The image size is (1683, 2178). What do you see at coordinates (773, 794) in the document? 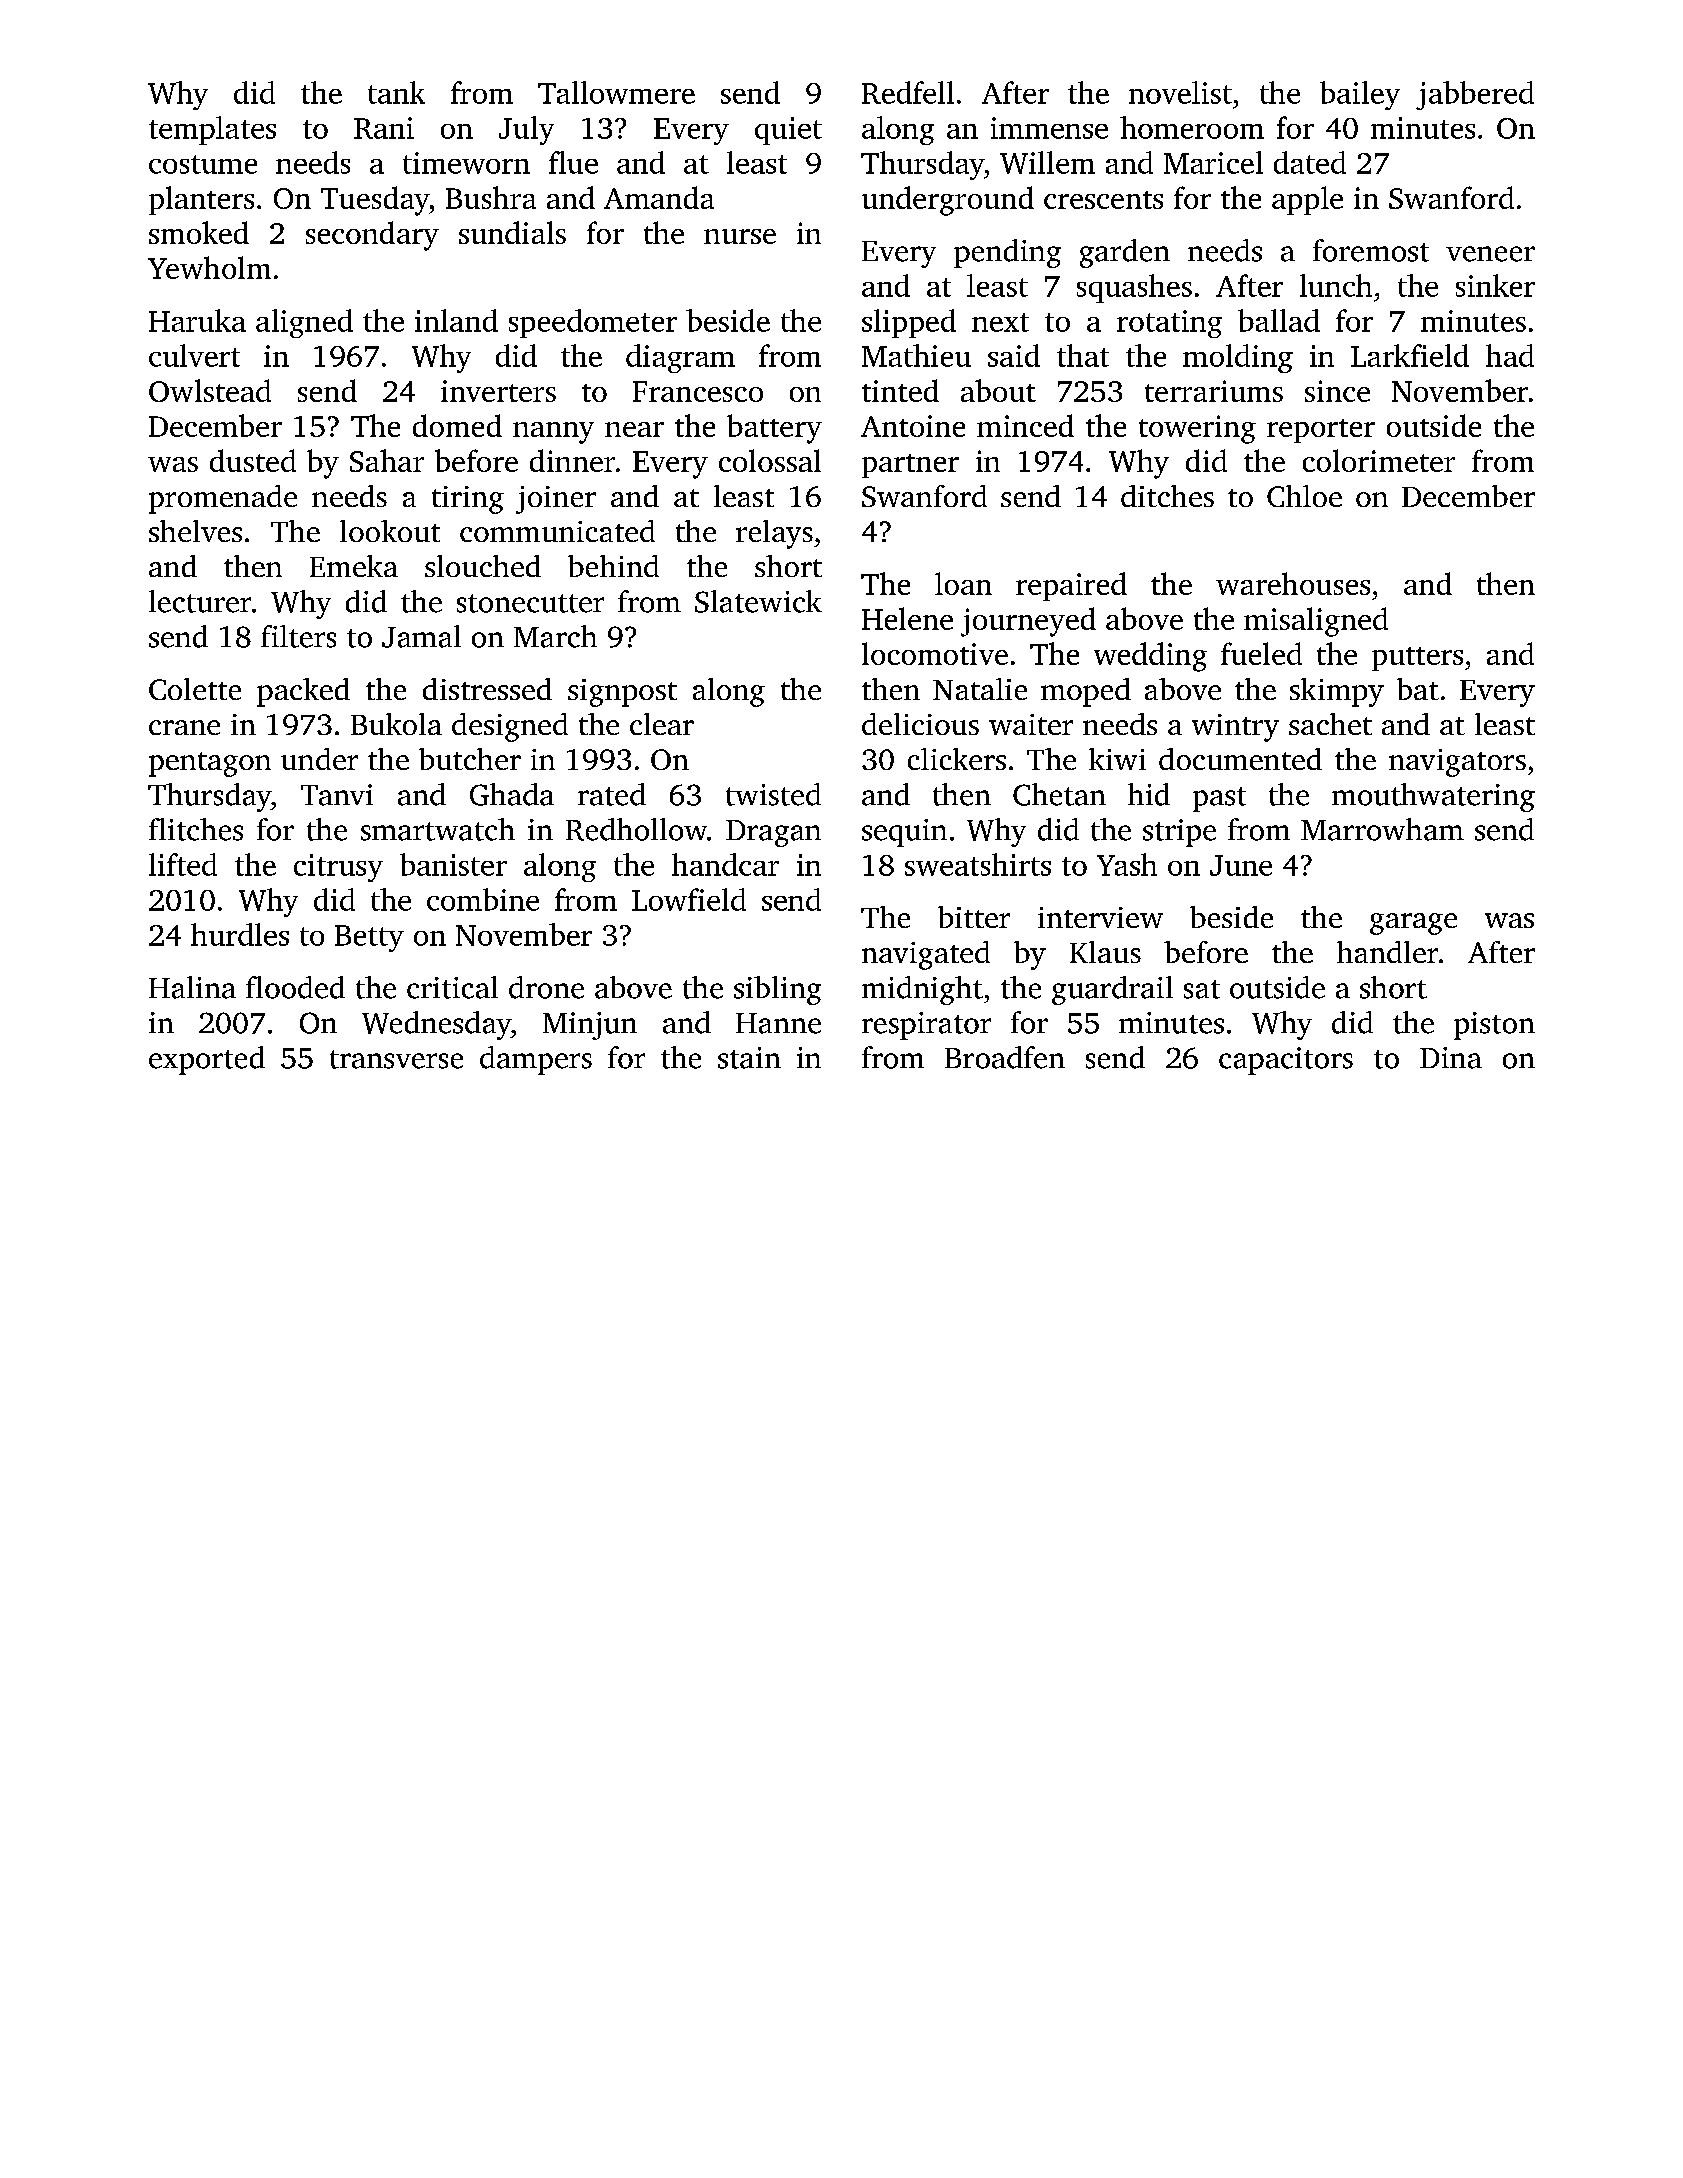
I see `twisted` at bounding box center [773, 794].
